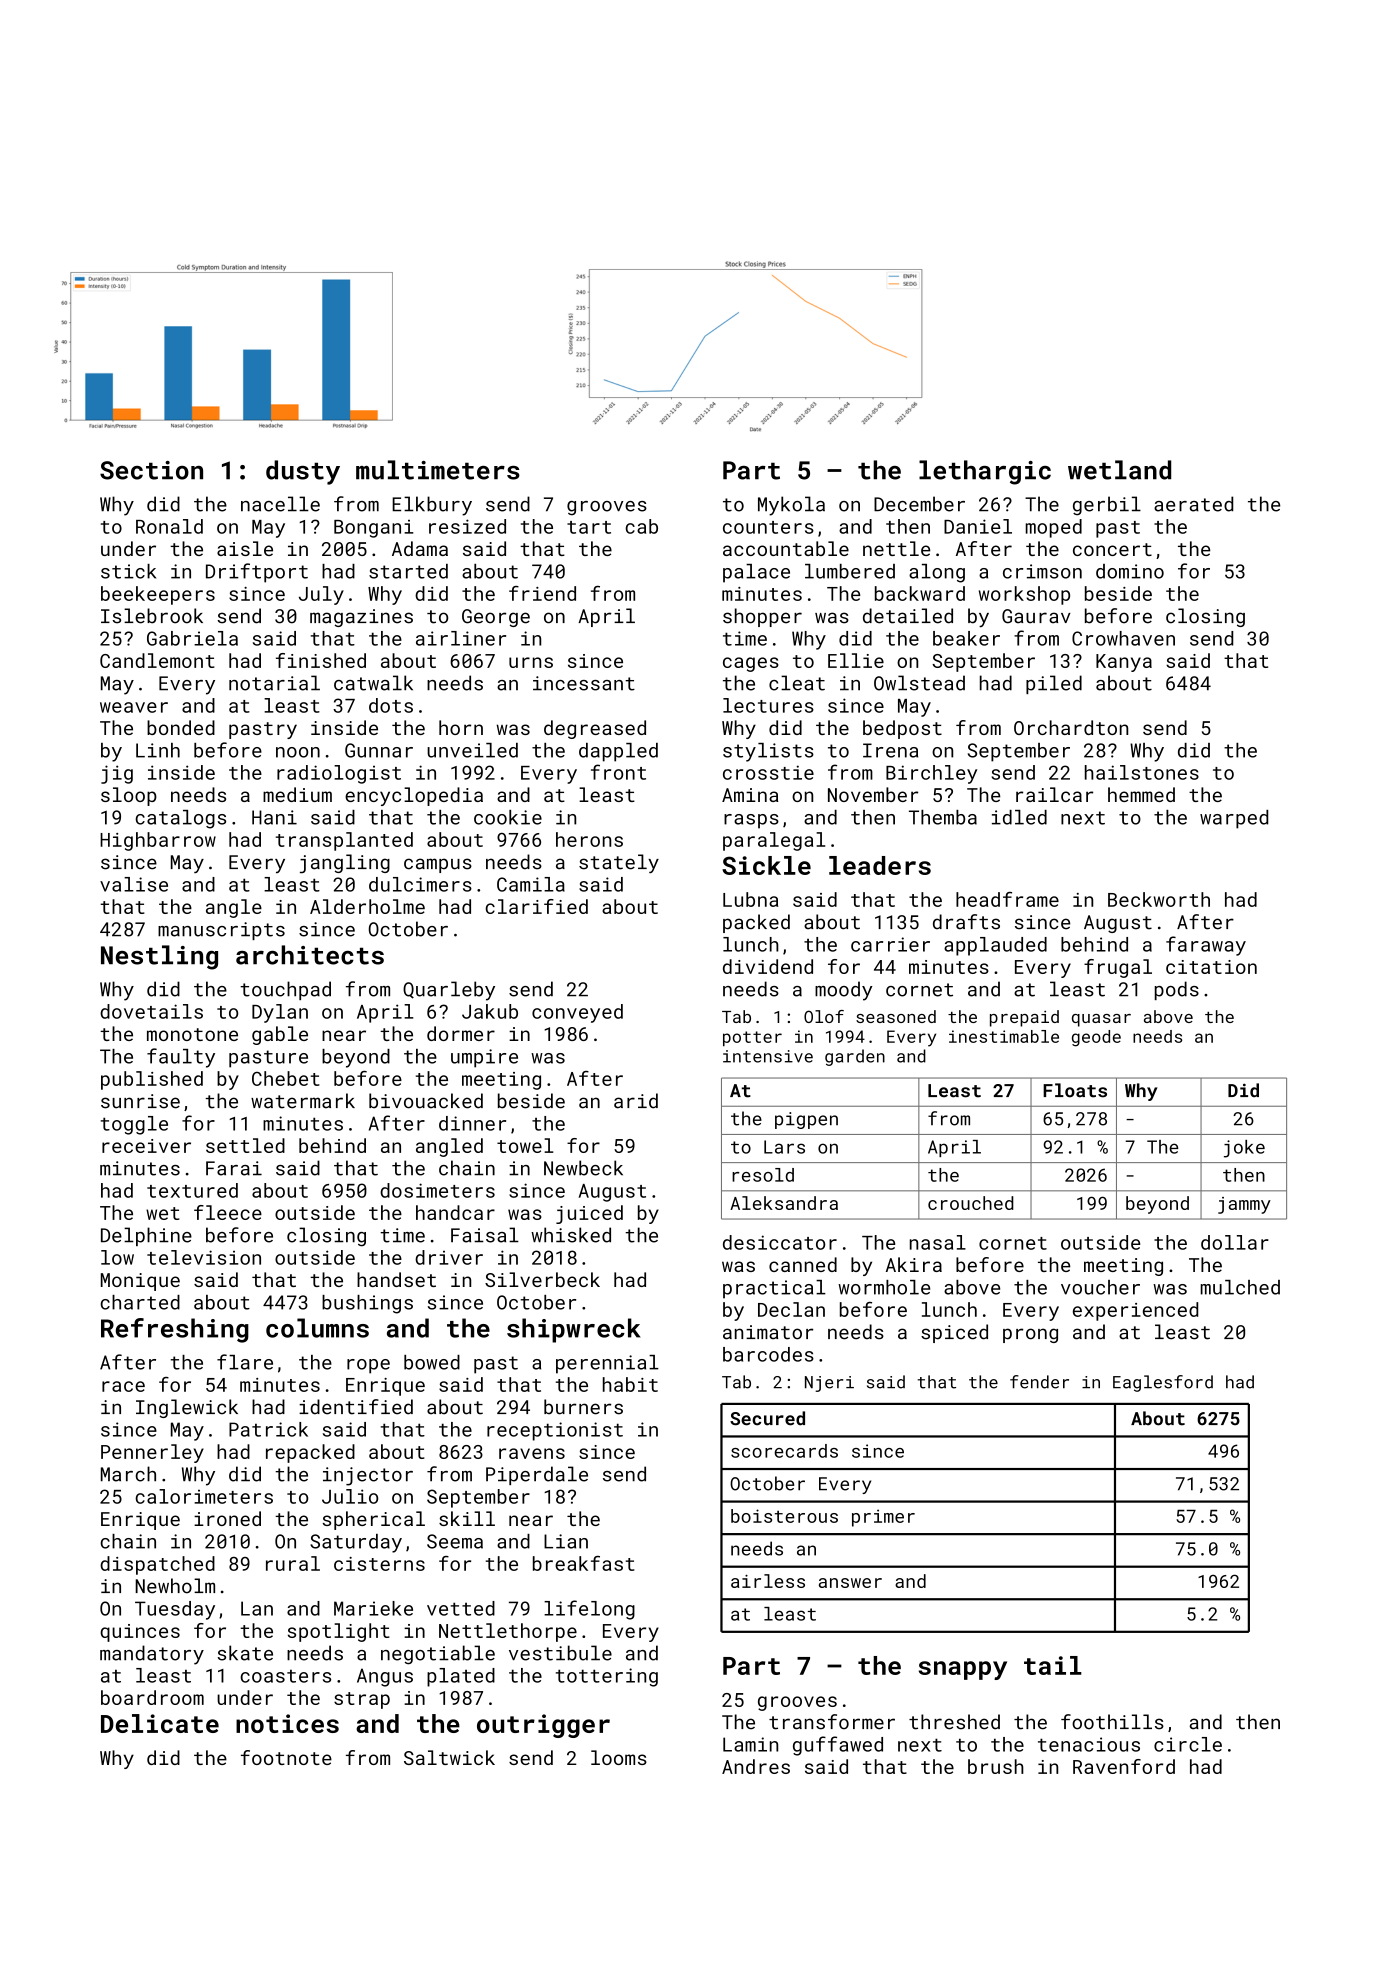 The height and width of the image is (1969, 1386). Describe the element at coordinates (286, 1757) in the image. I see `footnote` at that location.
